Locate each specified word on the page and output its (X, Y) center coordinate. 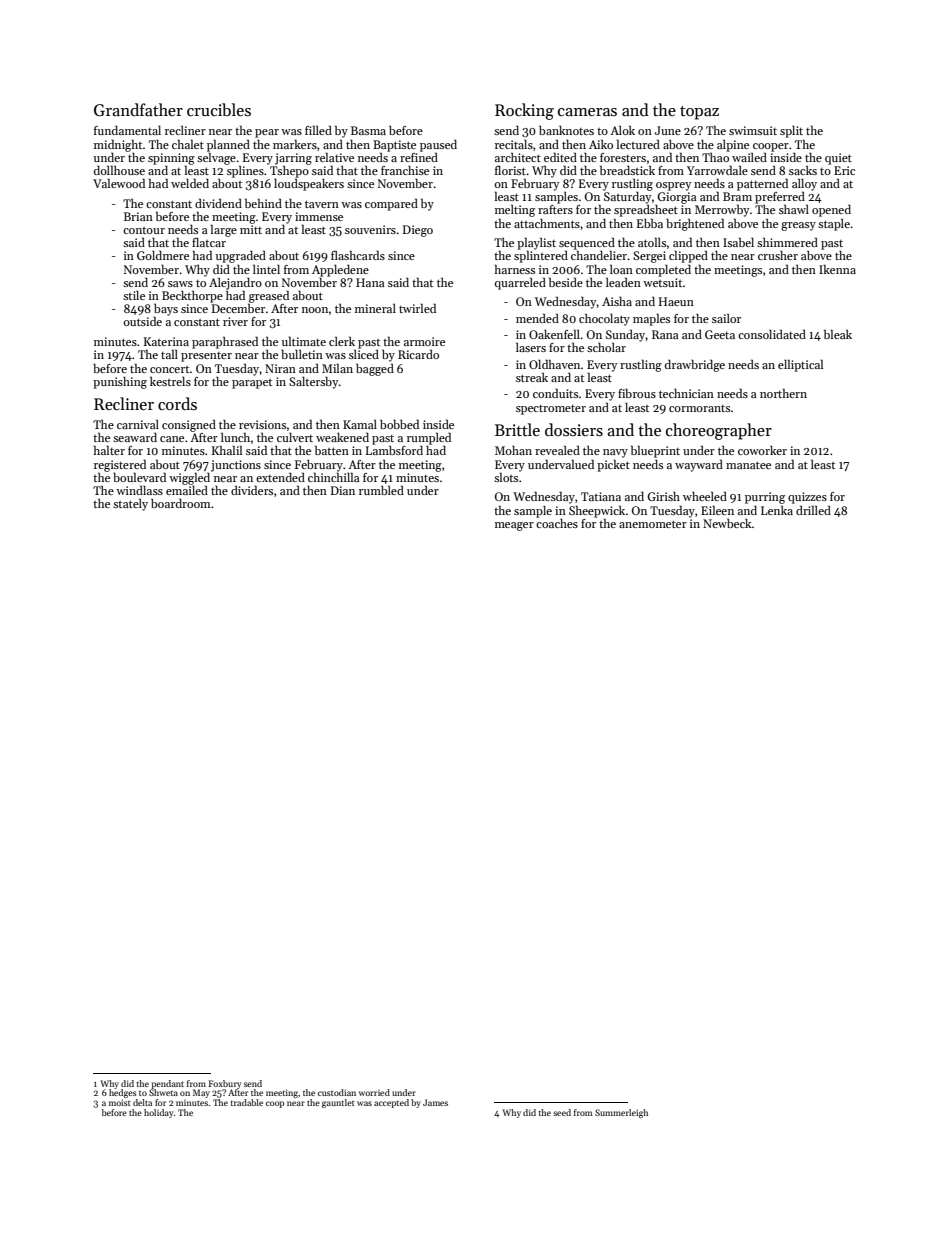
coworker (762, 450)
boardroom (181, 503)
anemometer (653, 524)
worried (374, 1092)
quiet (838, 159)
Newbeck (727, 523)
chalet (188, 144)
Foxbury (224, 1084)
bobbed (399, 424)
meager (514, 526)
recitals (514, 144)
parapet (252, 384)
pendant (167, 1084)
